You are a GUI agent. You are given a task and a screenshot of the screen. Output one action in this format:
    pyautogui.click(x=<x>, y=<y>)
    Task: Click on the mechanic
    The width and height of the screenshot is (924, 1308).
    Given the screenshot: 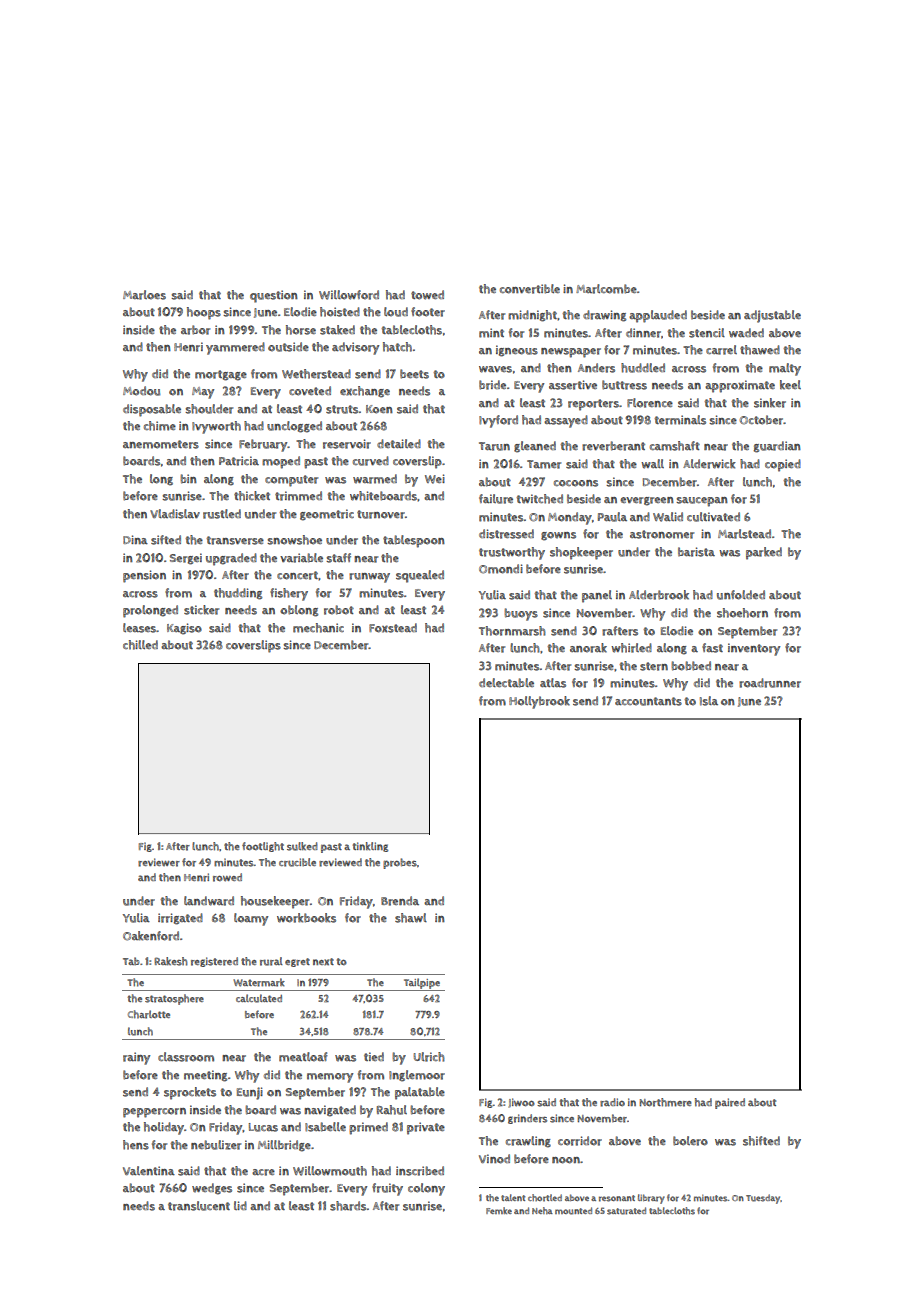 What is the action you would take?
    pyautogui.click(x=318, y=628)
